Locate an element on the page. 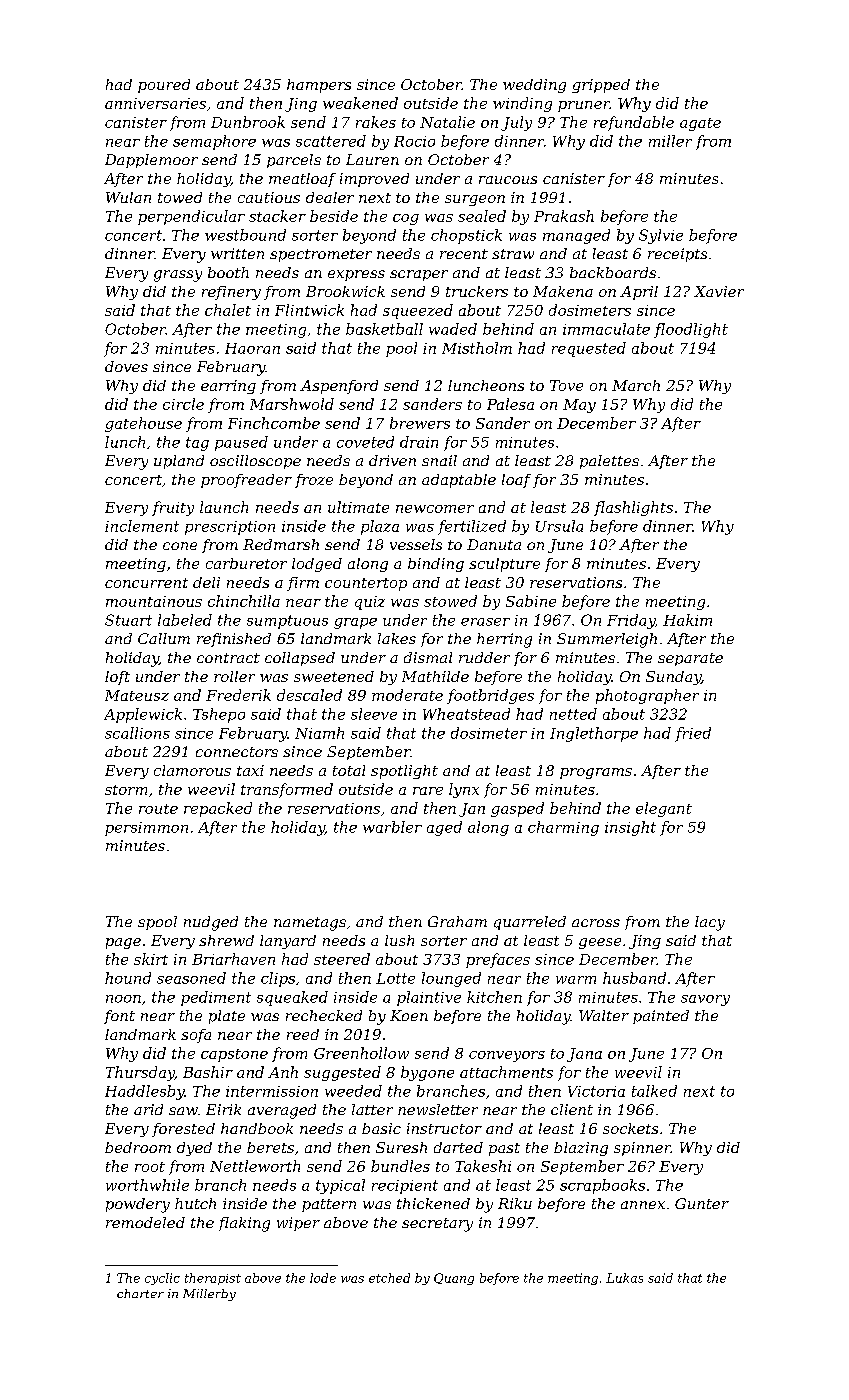 The image size is (849, 1400). nametags is located at coordinates (310, 924).
